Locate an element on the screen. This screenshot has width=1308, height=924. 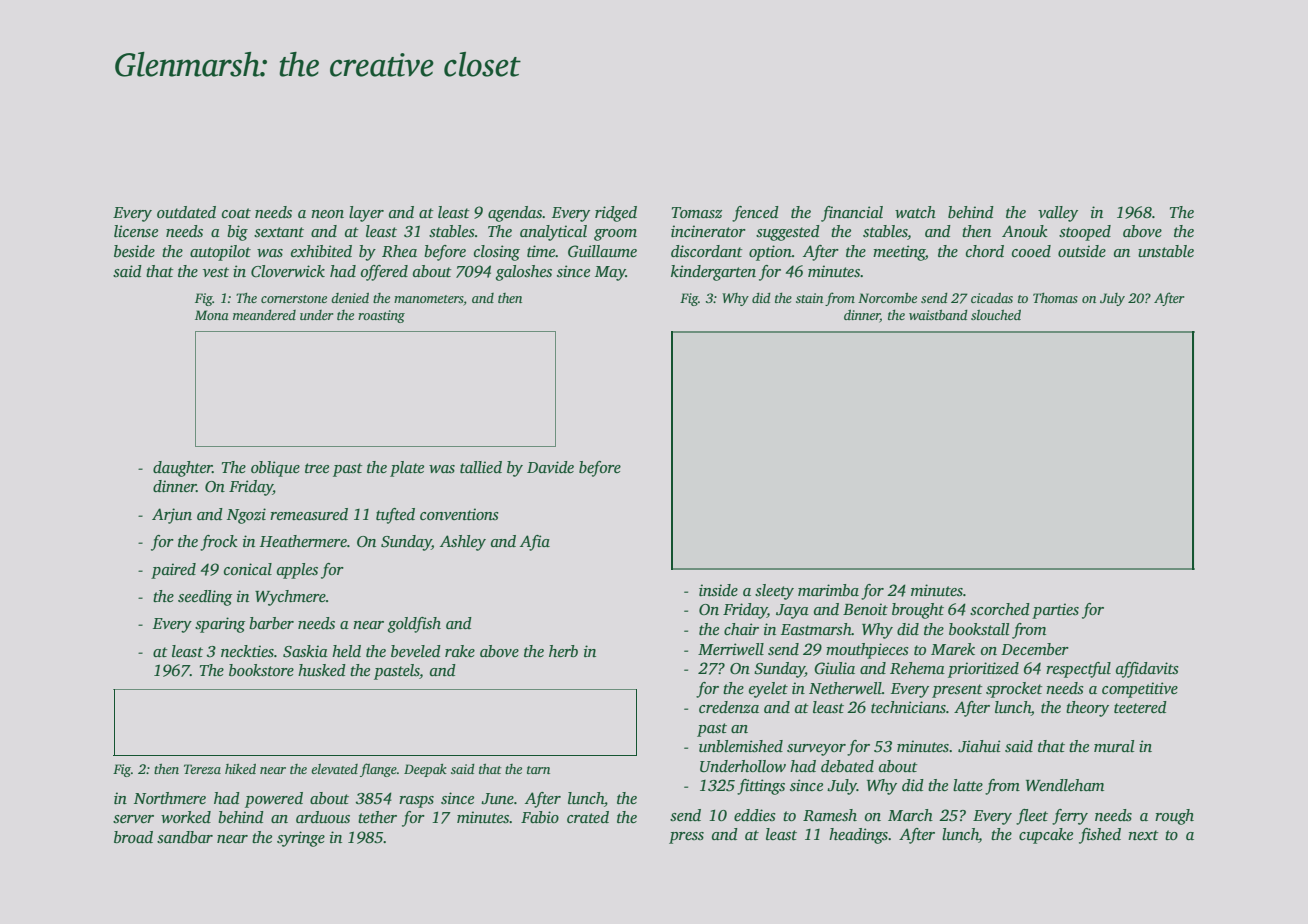
discordant is located at coordinates (707, 251).
